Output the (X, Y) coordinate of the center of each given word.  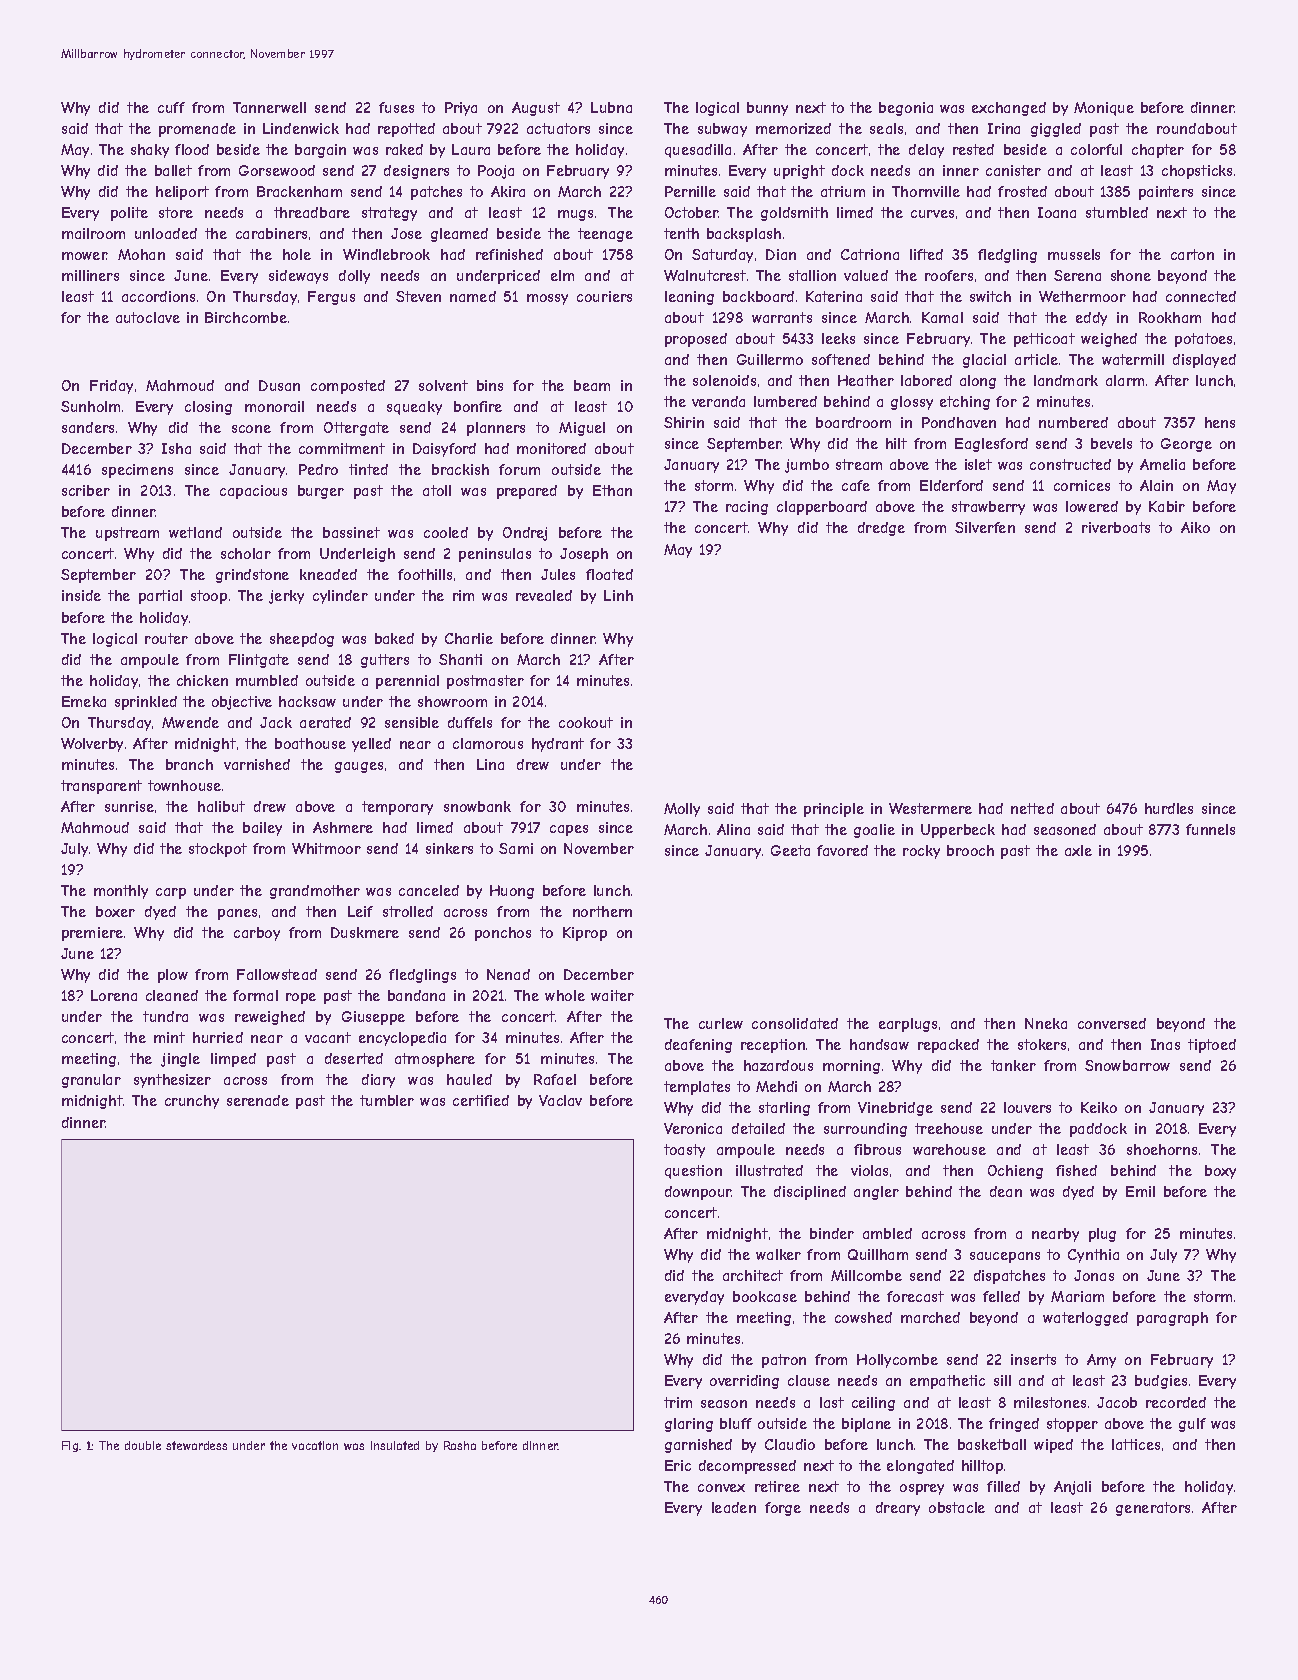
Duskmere (365, 932)
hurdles (1169, 808)
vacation (315, 1445)
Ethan (612, 490)
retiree (777, 1486)
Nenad (508, 974)
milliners (90, 275)
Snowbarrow (1127, 1065)
